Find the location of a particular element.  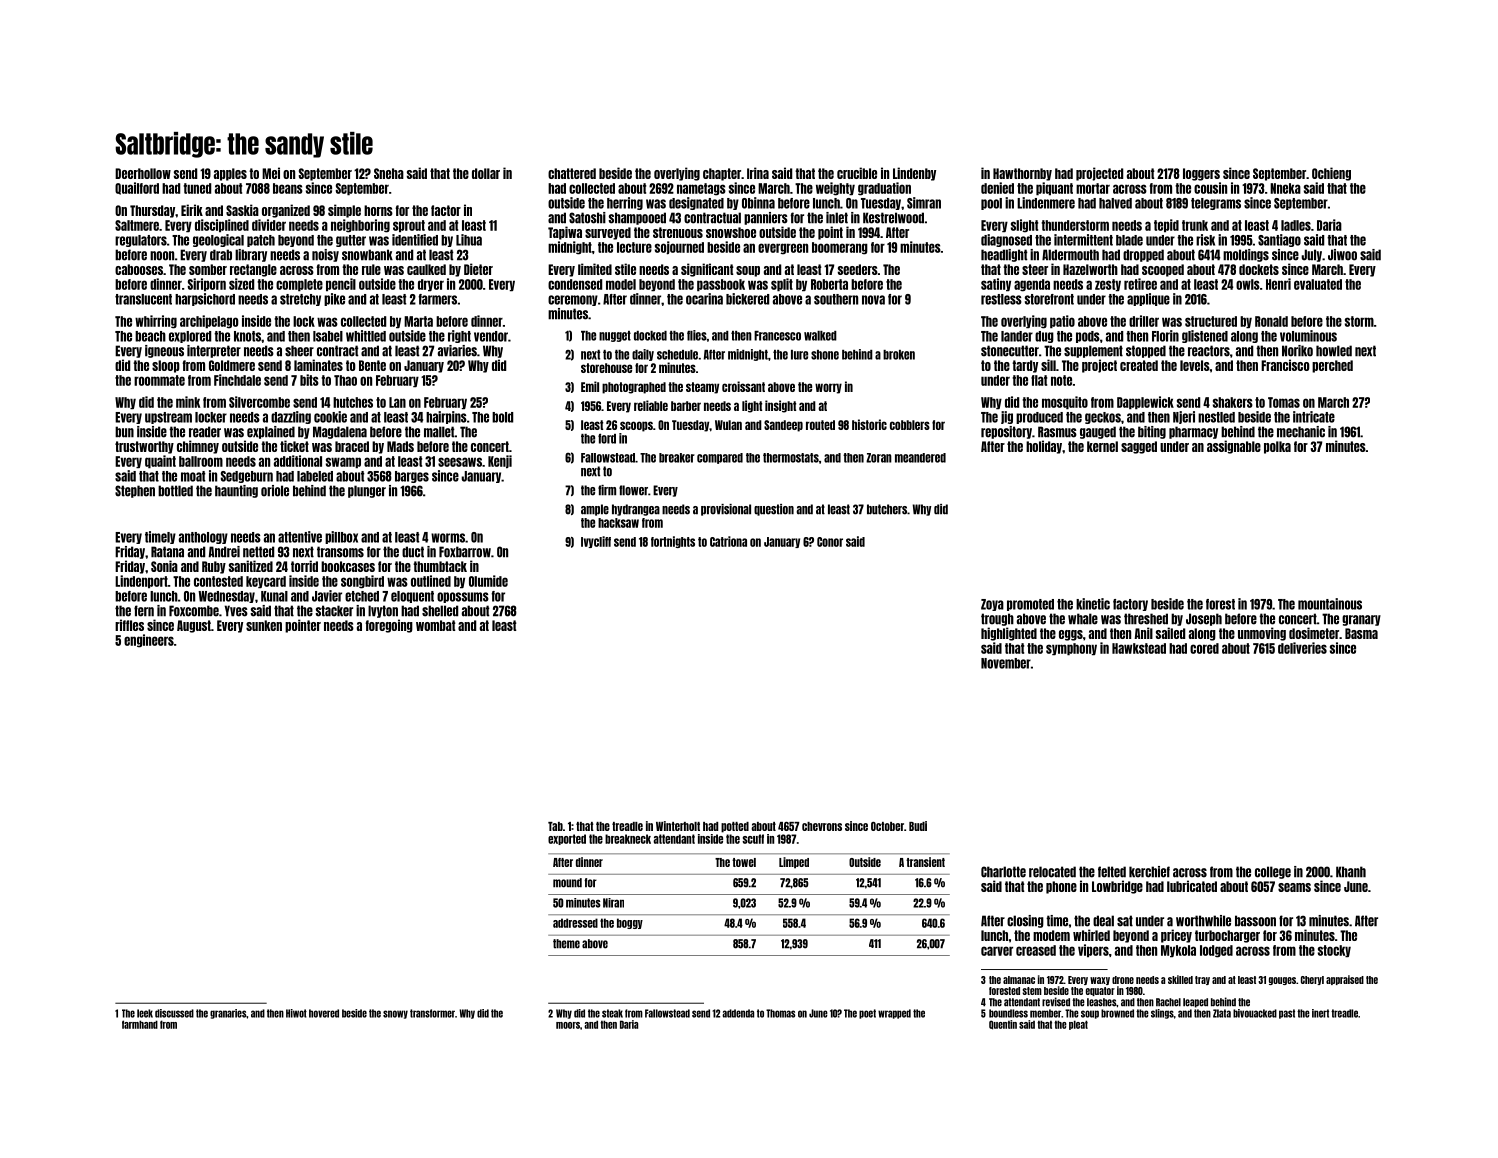

granaries is located at coordinates (228, 1014).
